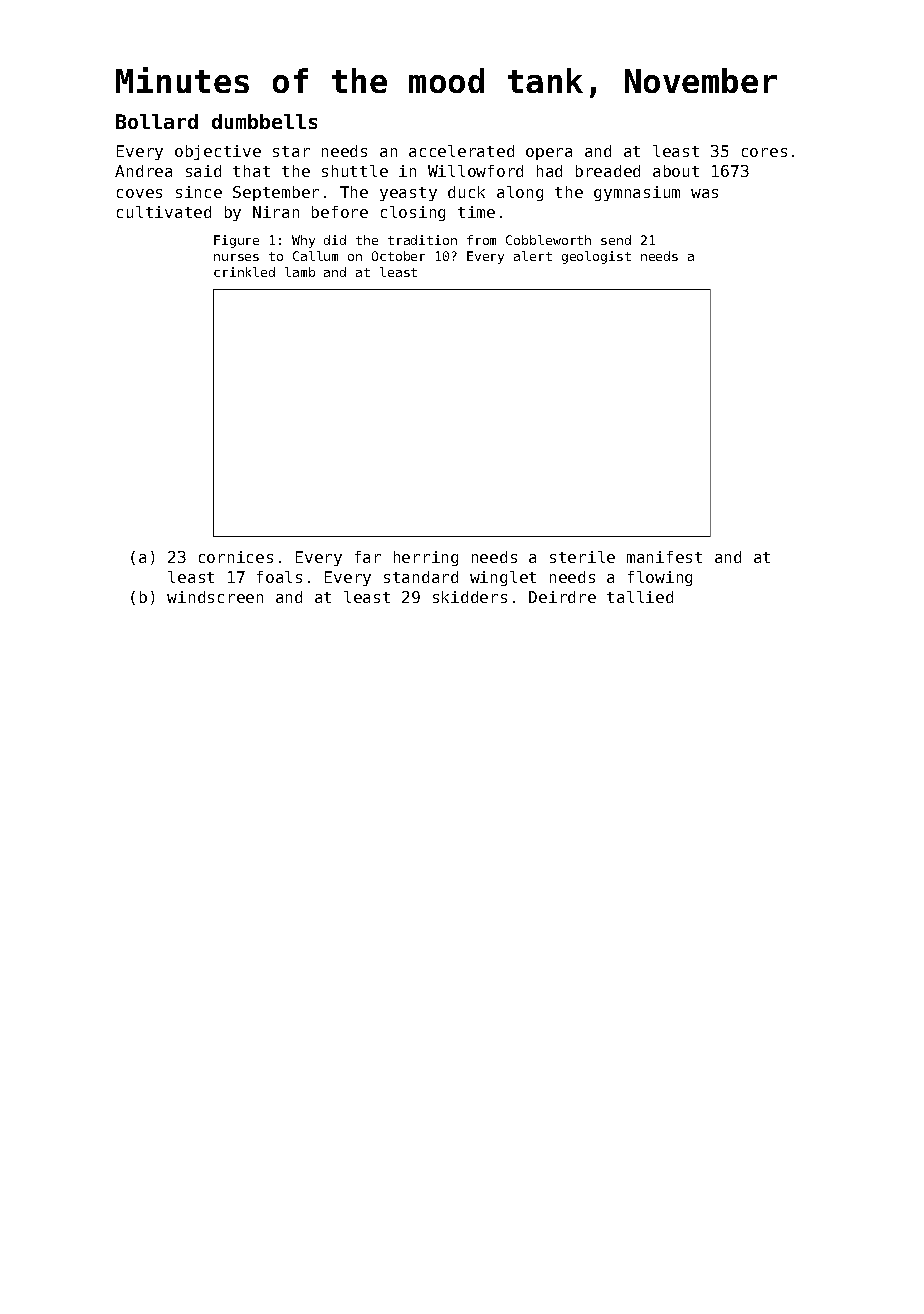 This document has width=924, height=1314. I want to click on far, so click(368, 557).
